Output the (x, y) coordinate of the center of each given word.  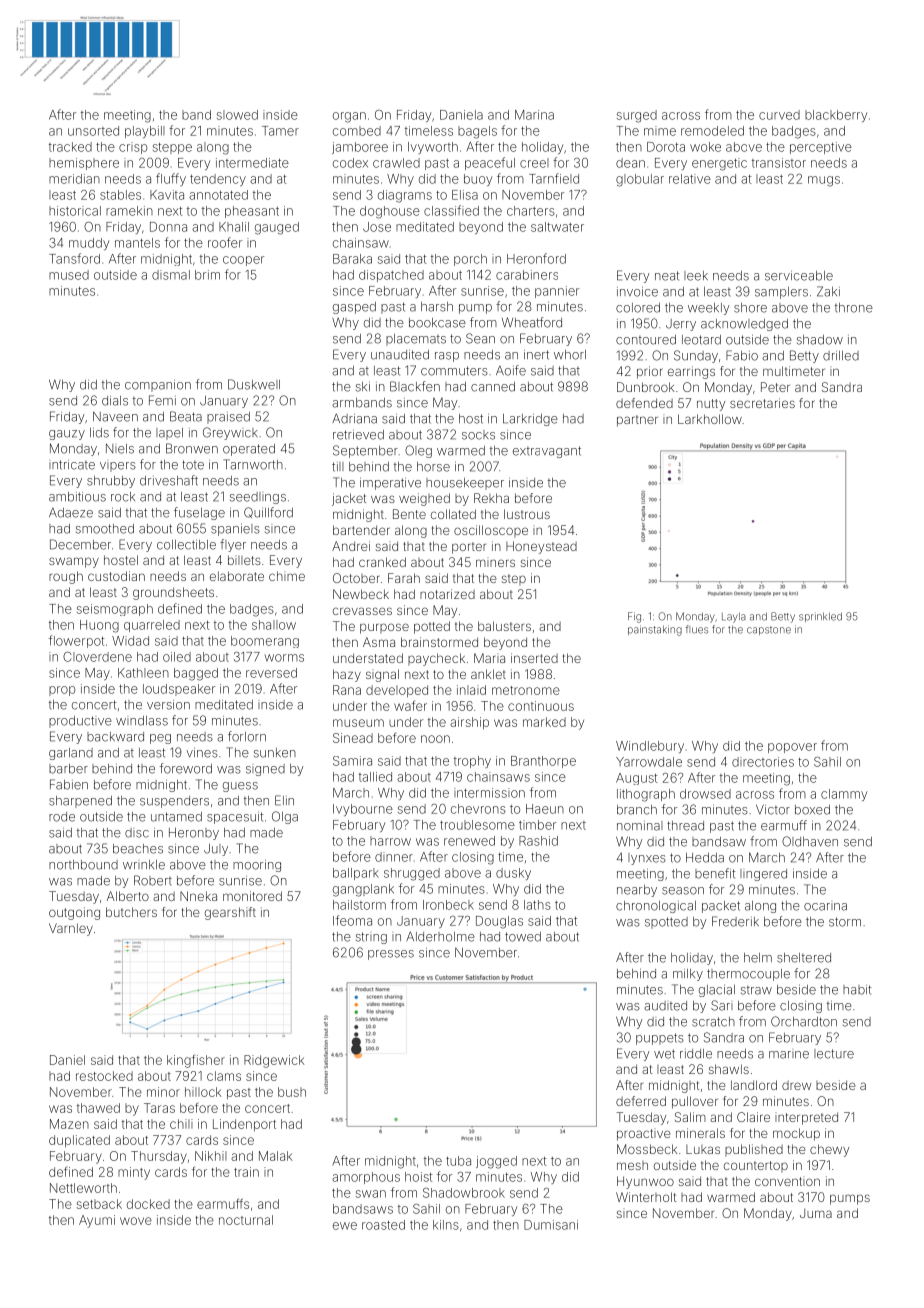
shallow (274, 625)
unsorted (93, 131)
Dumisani (551, 1225)
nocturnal (246, 1220)
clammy (844, 795)
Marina (534, 115)
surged (637, 116)
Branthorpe (543, 762)
